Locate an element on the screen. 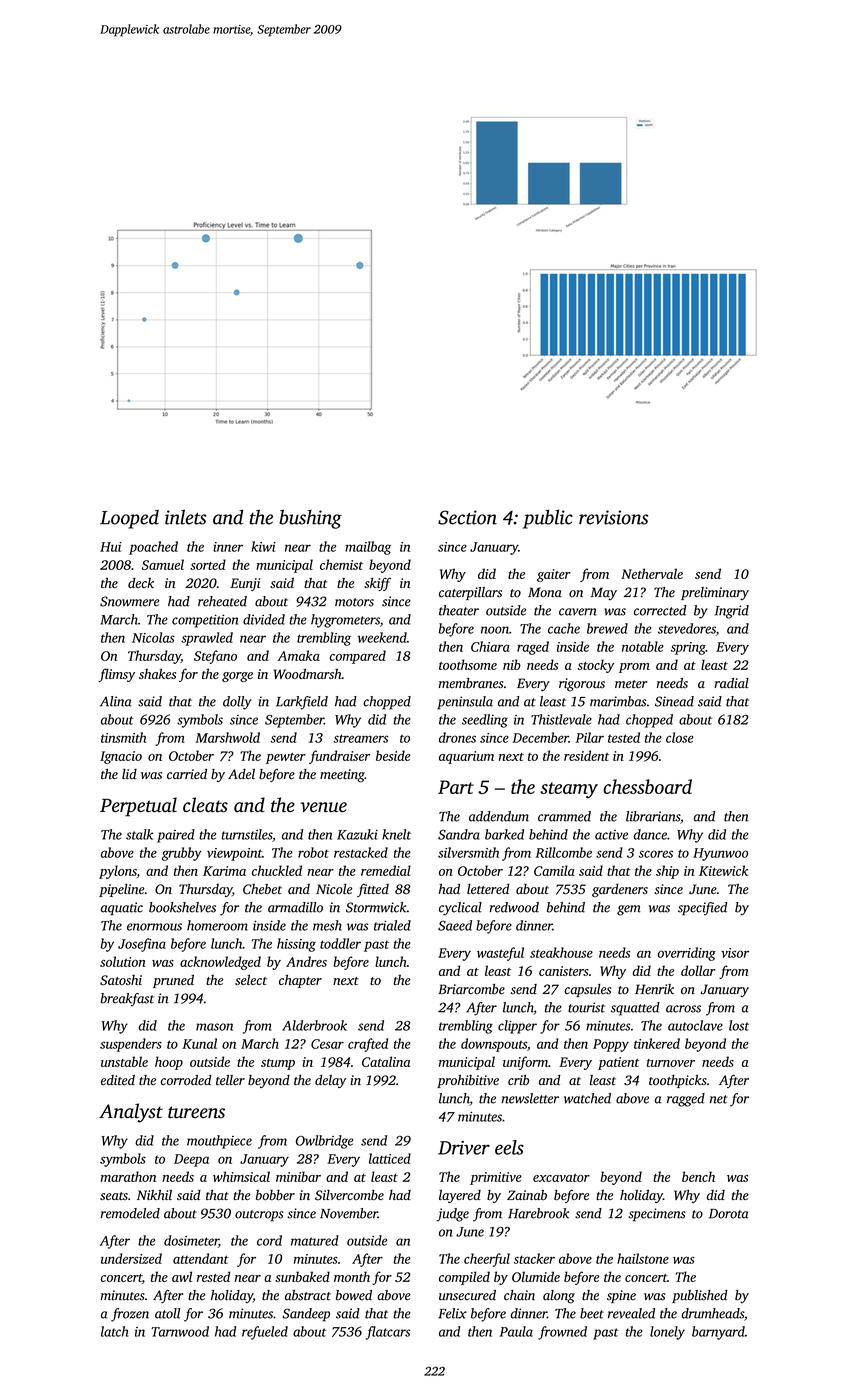  beside is located at coordinates (393, 755).
